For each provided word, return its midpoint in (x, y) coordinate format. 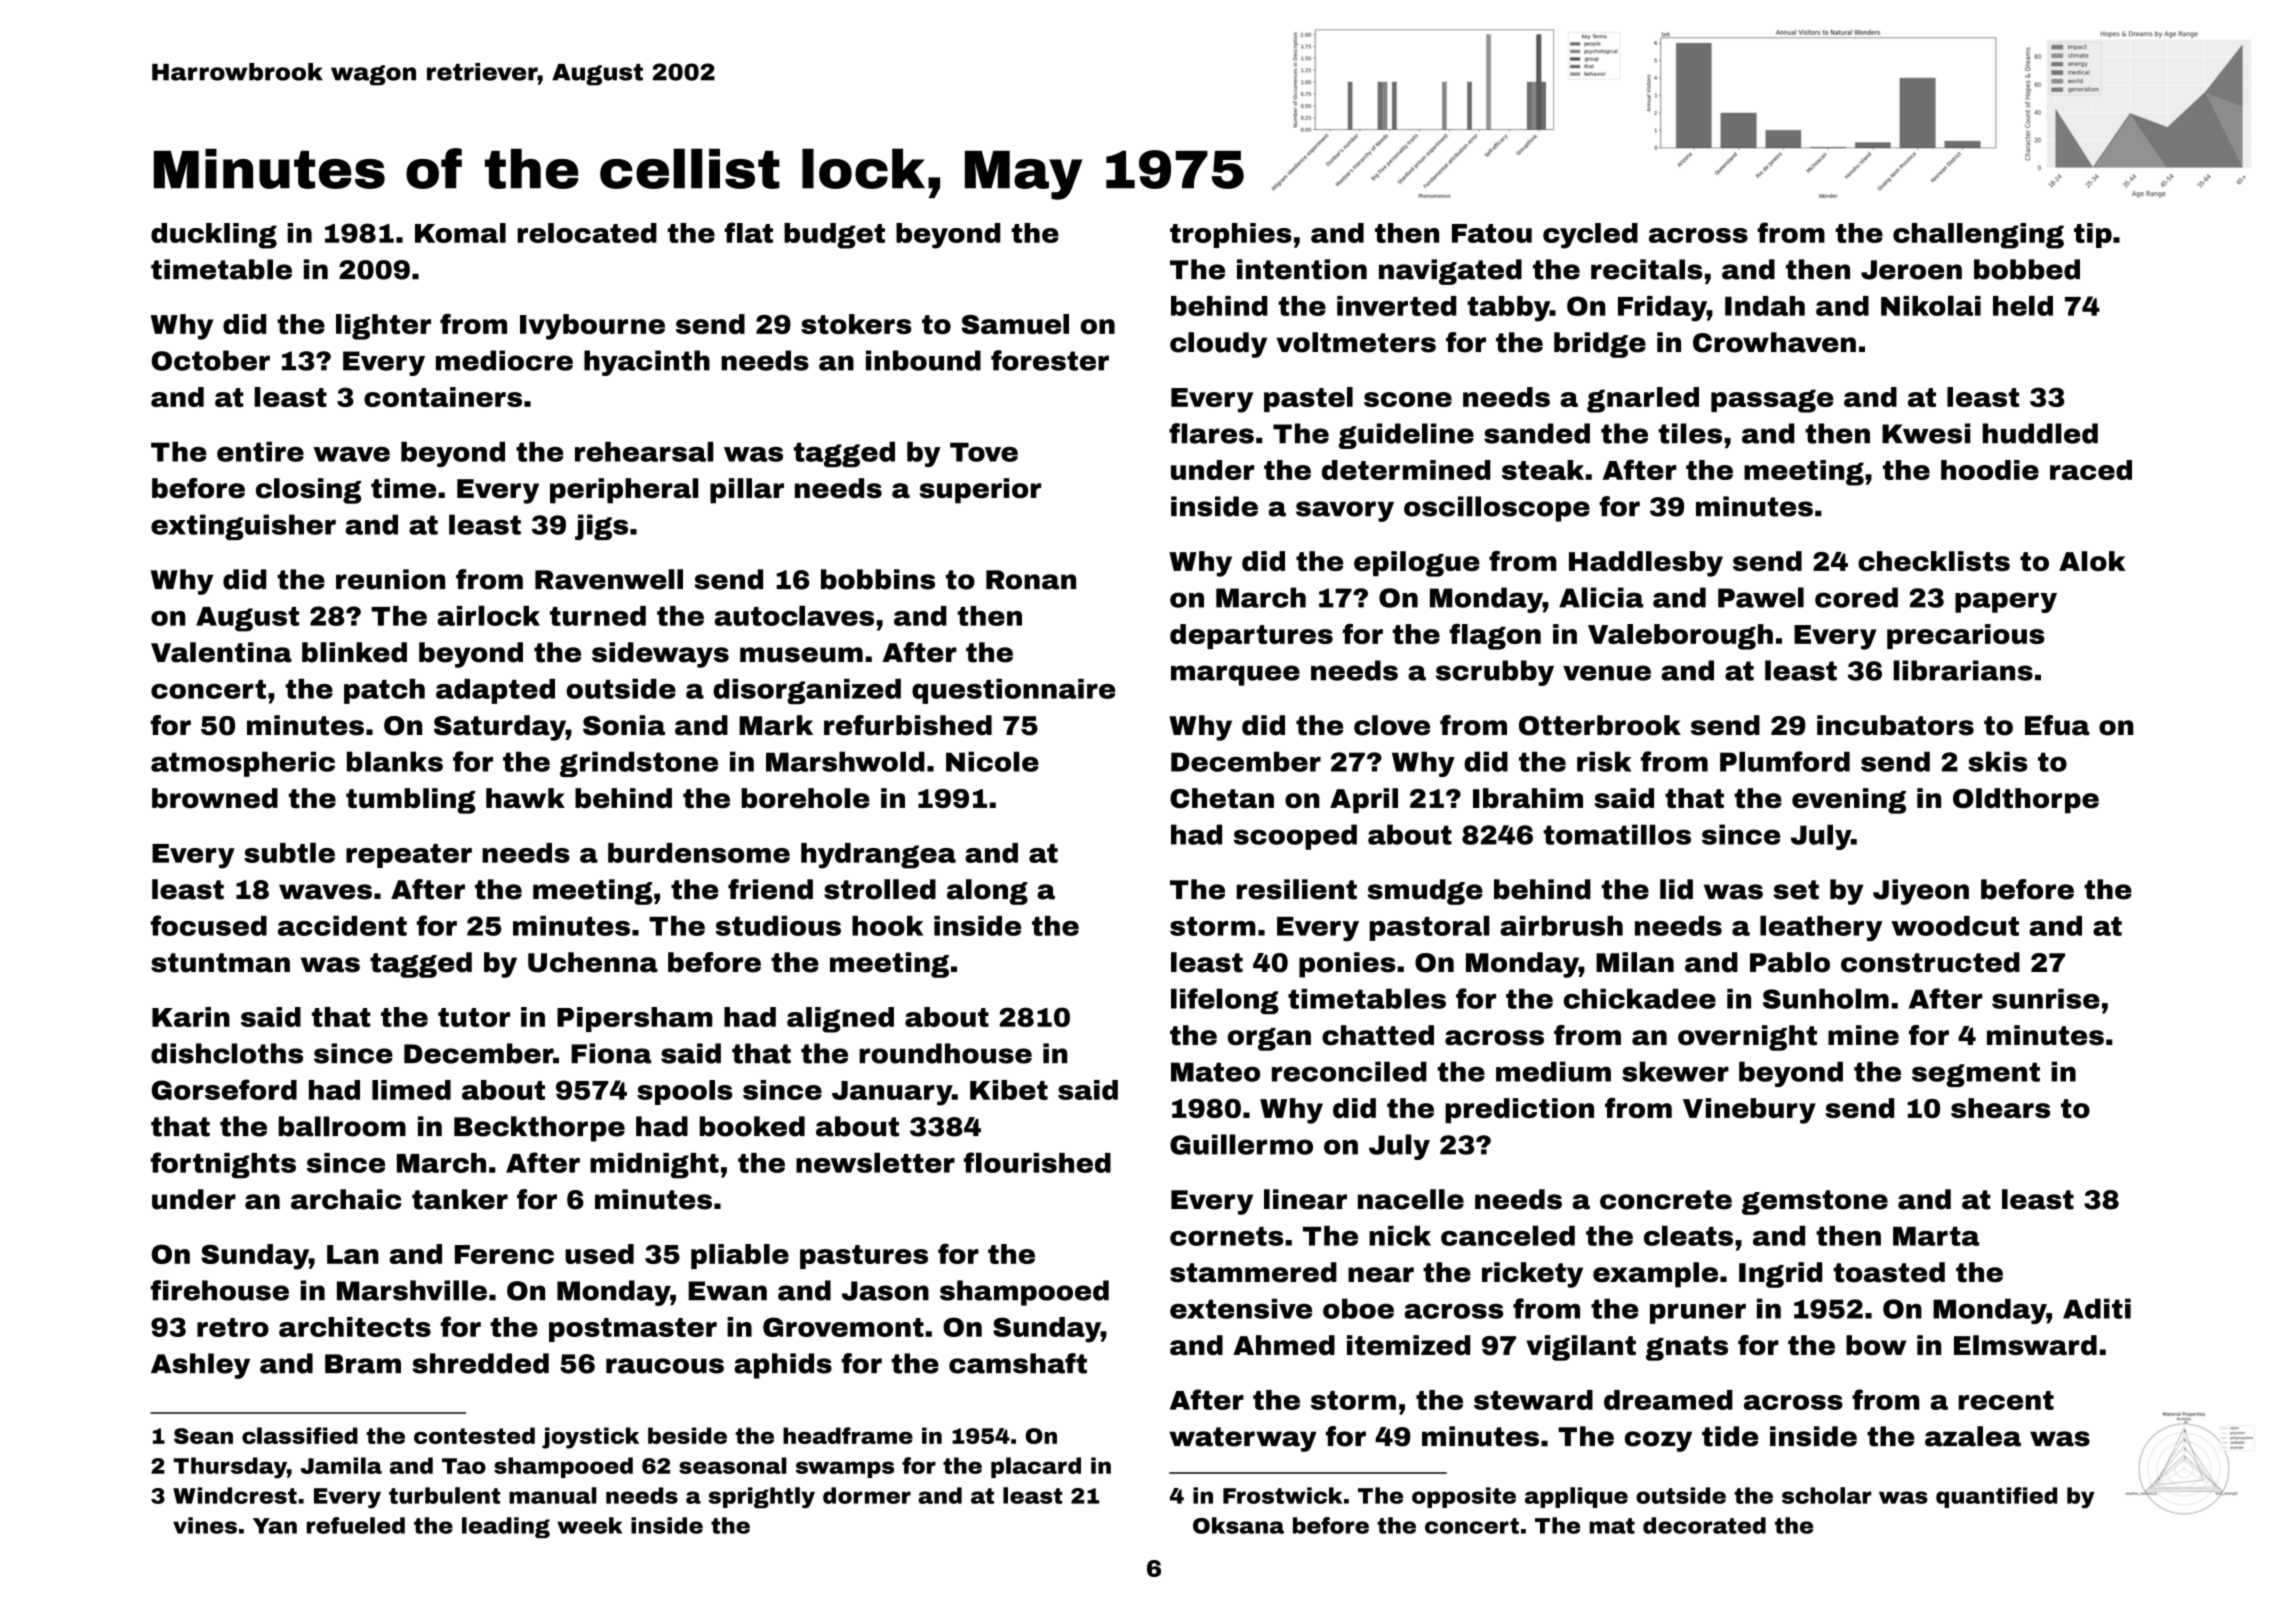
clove (1392, 725)
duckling (214, 236)
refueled (356, 1525)
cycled (1590, 236)
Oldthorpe (2026, 801)
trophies (1231, 235)
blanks (395, 761)
